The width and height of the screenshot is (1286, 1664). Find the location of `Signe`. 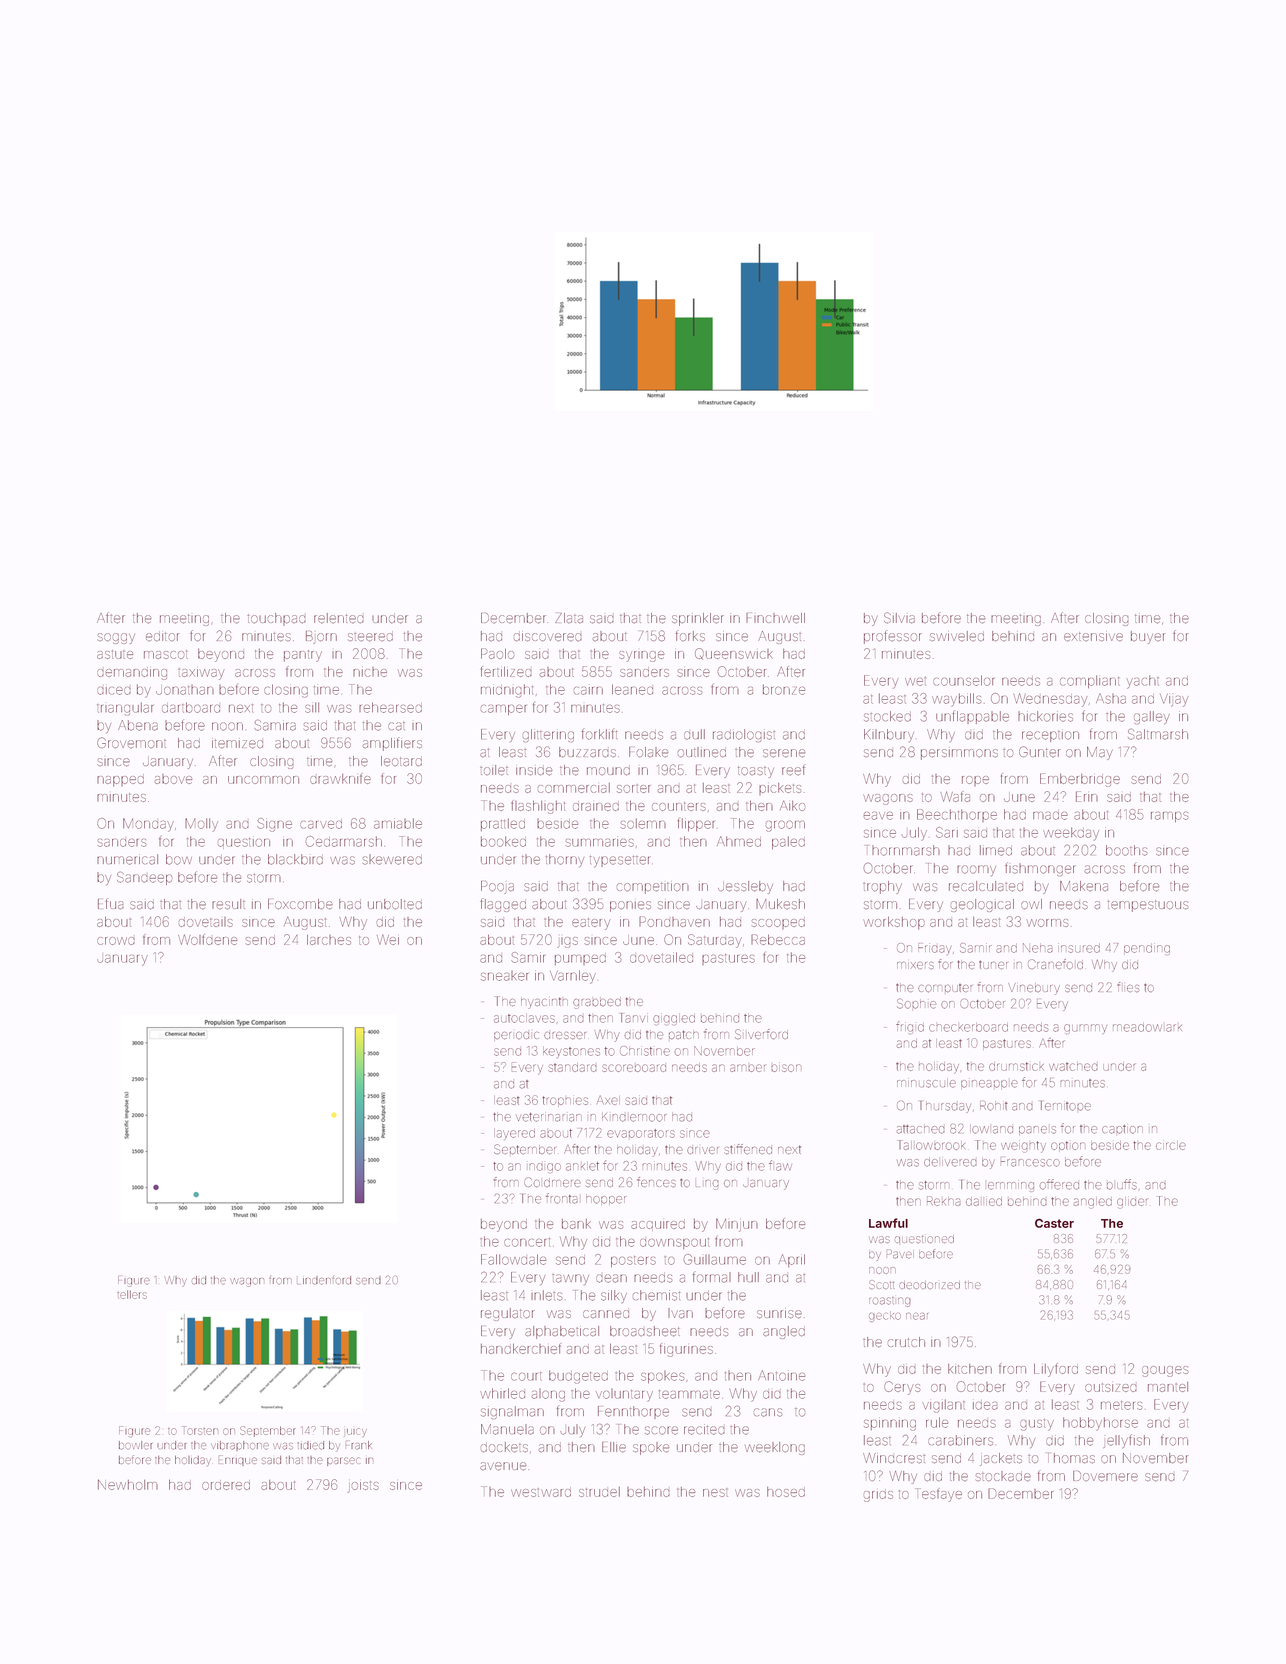

Signe is located at coordinates (274, 825).
